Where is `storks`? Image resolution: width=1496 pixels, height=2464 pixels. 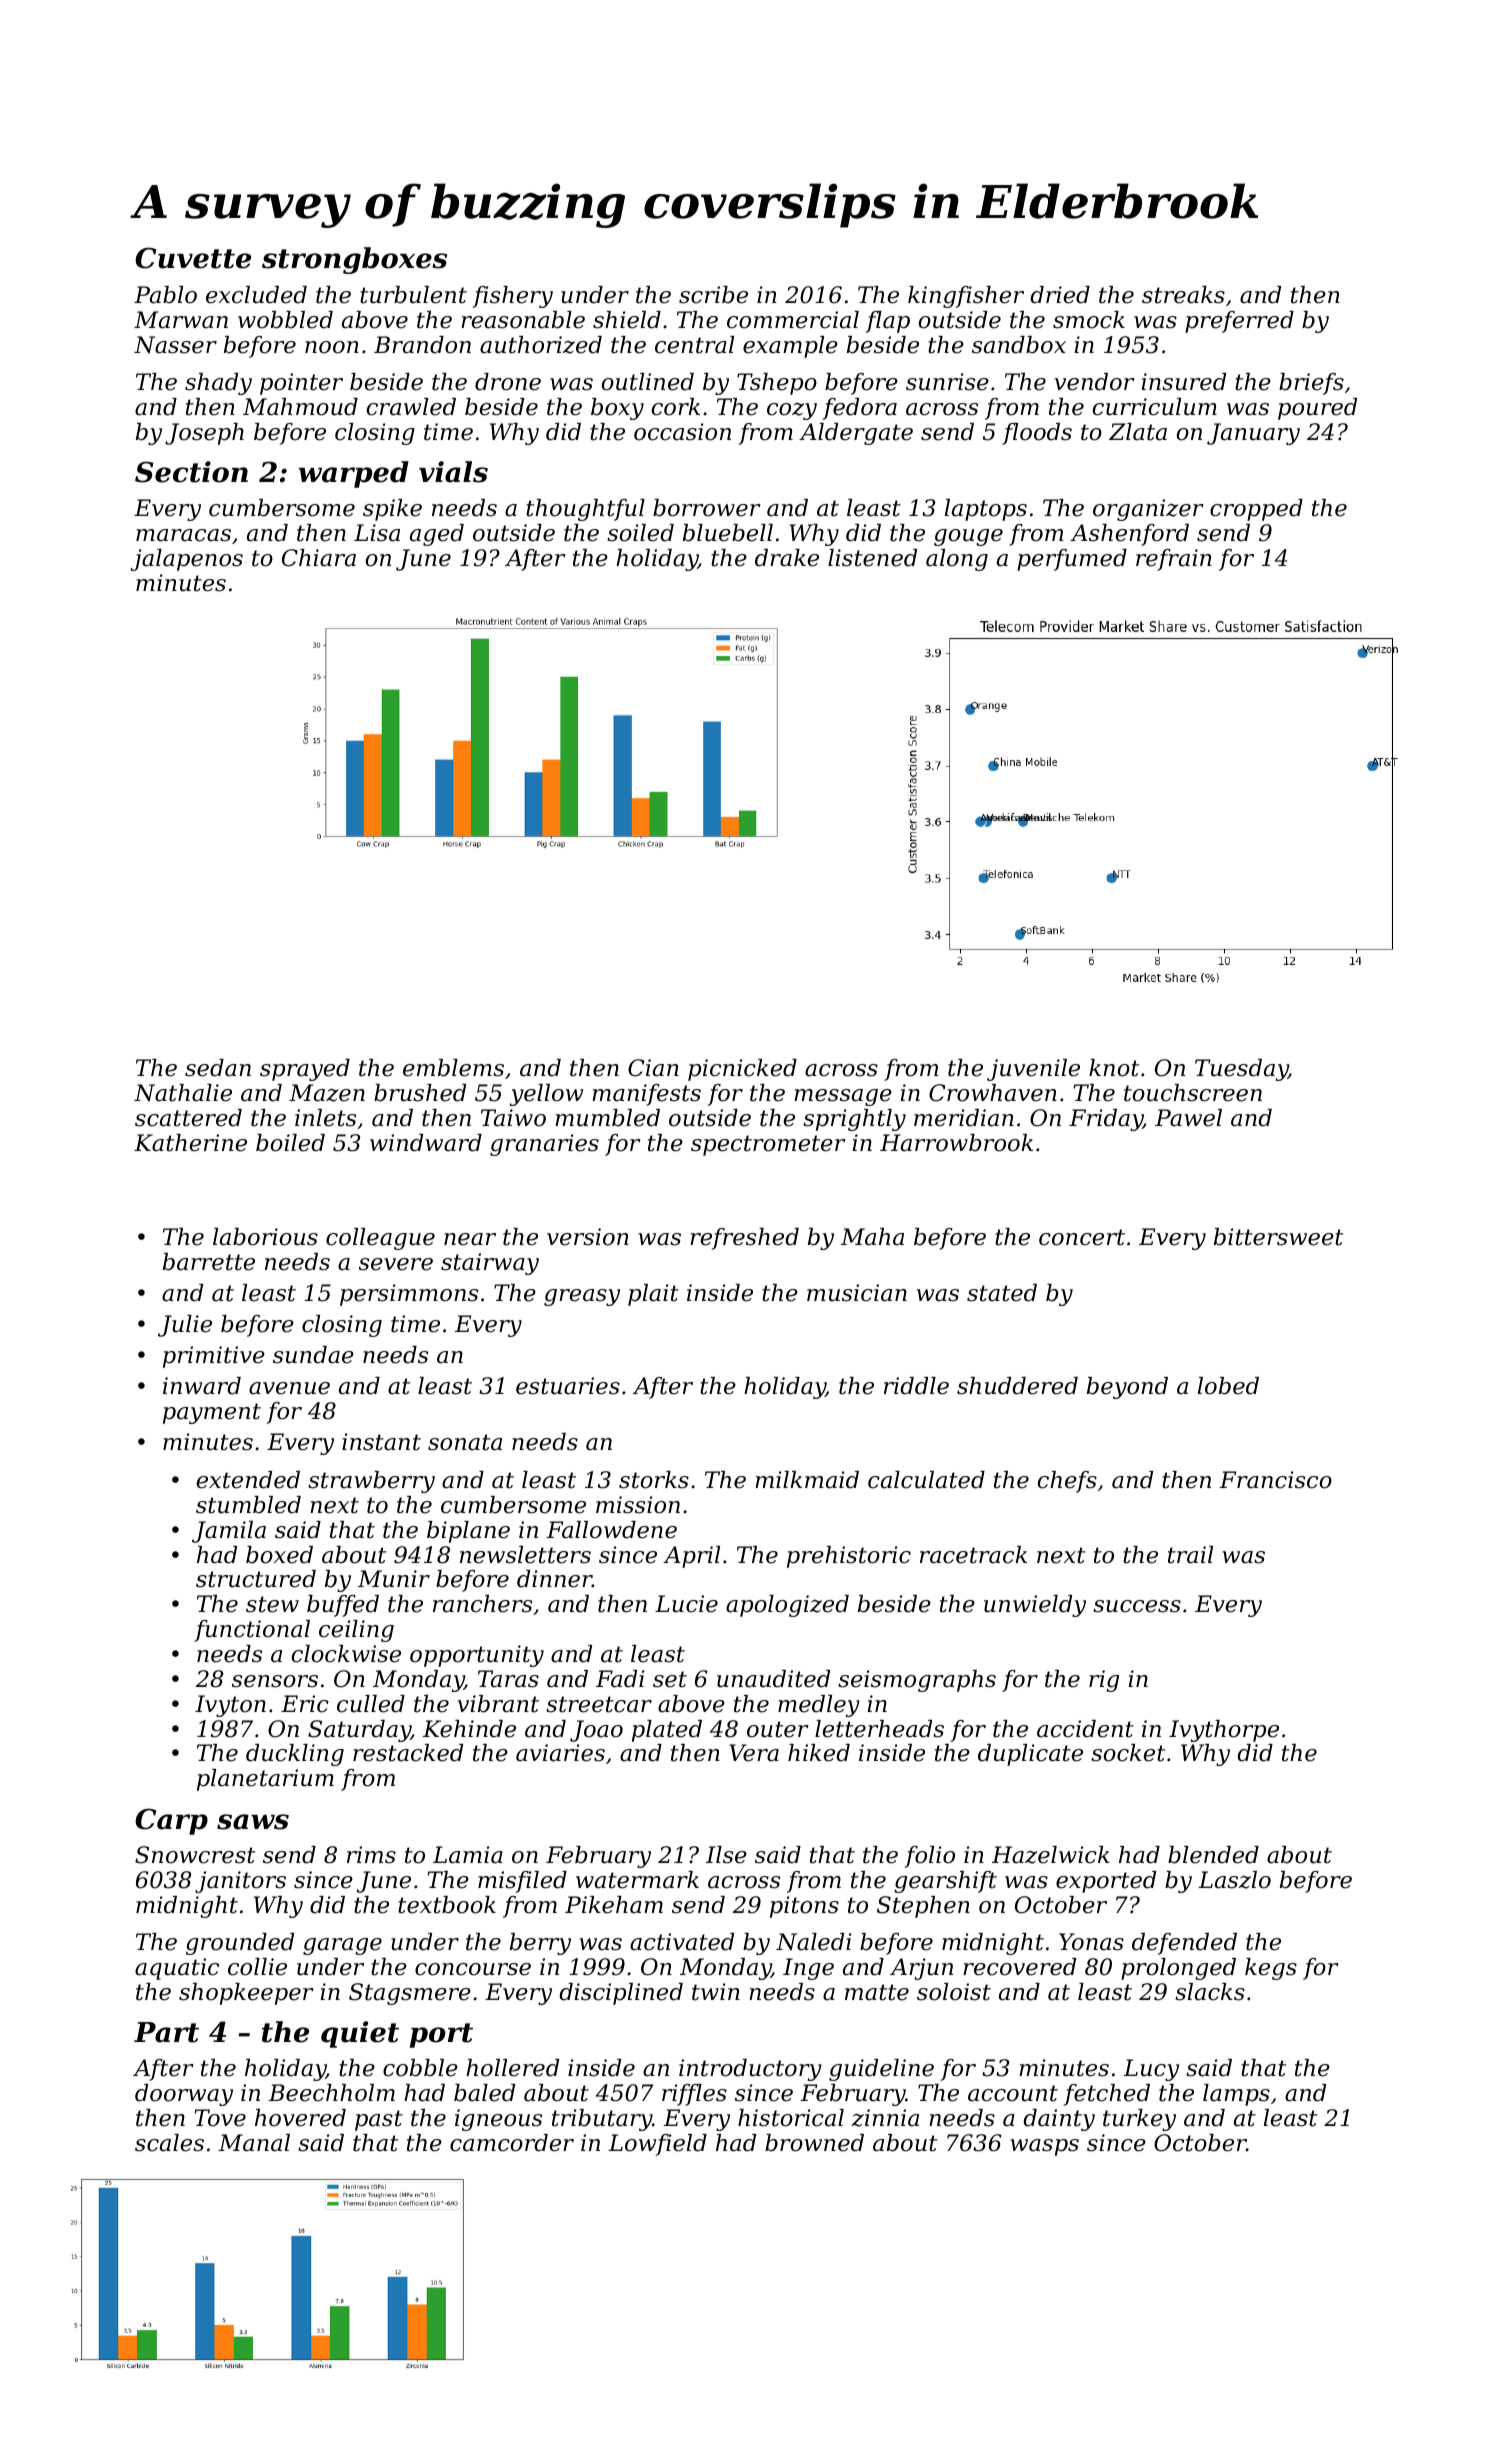 storks is located at coordinates (654, 1480).
